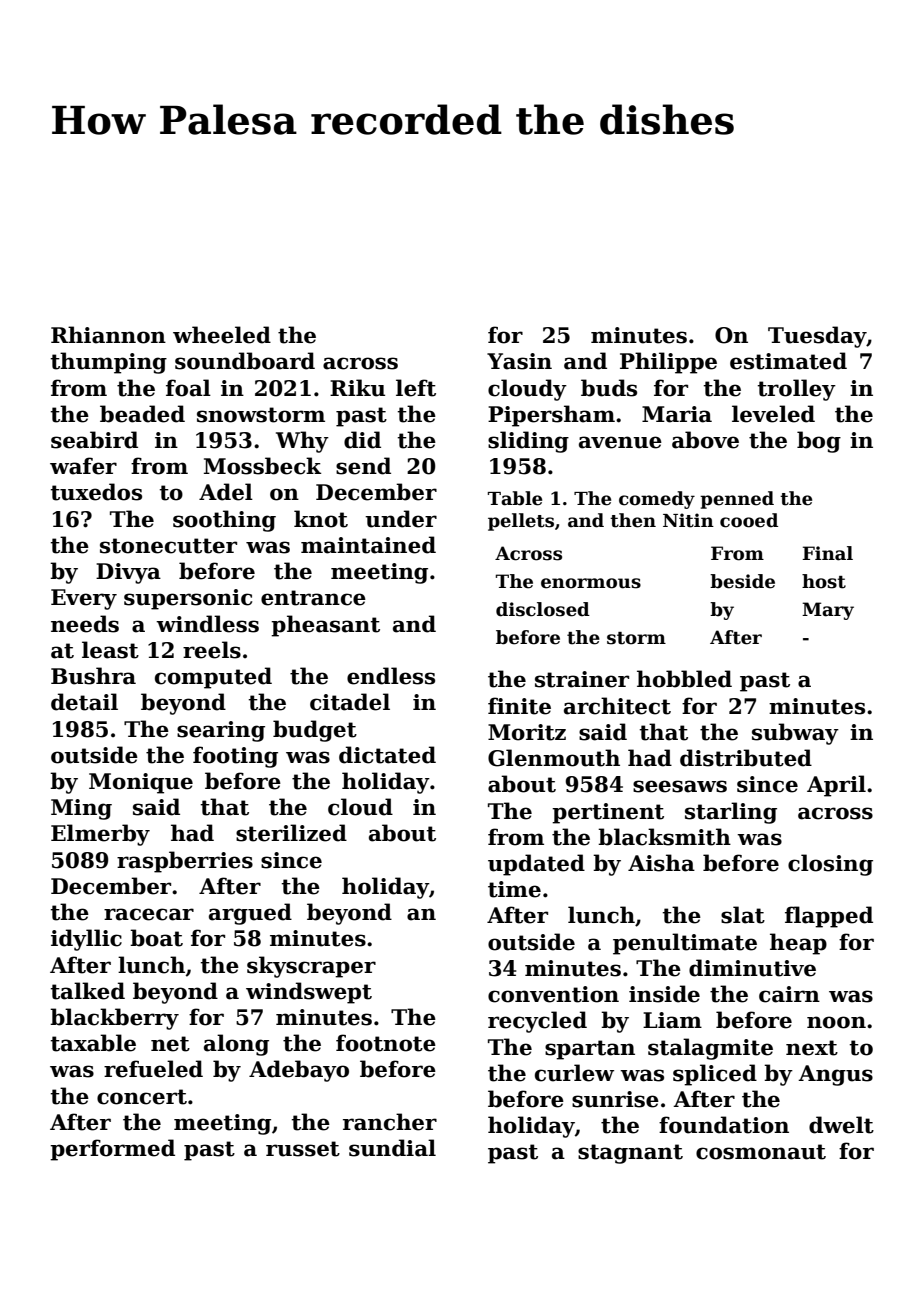 The image size is (924, 1314). Describe the element at coordinates (817, 337) in the document. I see `Tuesday` at that location.
